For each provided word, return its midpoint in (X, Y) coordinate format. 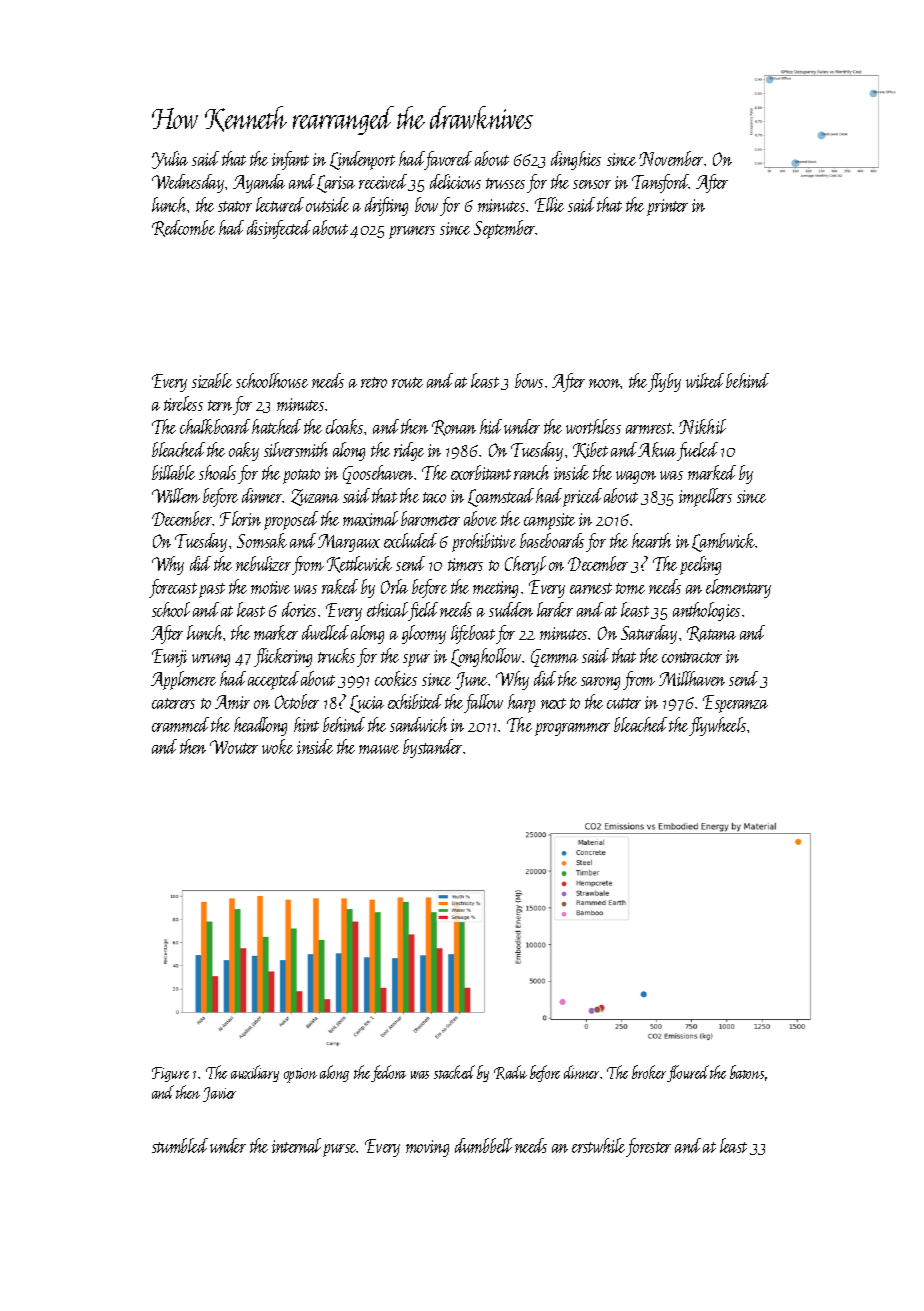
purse (340, 1150)
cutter (624, 703)
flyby (664, 382)
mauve (379, 749)
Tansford (661, 183)
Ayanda (259, 183)
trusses (505, 183)
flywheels (717, 726)
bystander (432, 748)
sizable (212, 380)
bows (529, 380)
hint (306, 724)
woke (277, 746)
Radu (510, 1072)
